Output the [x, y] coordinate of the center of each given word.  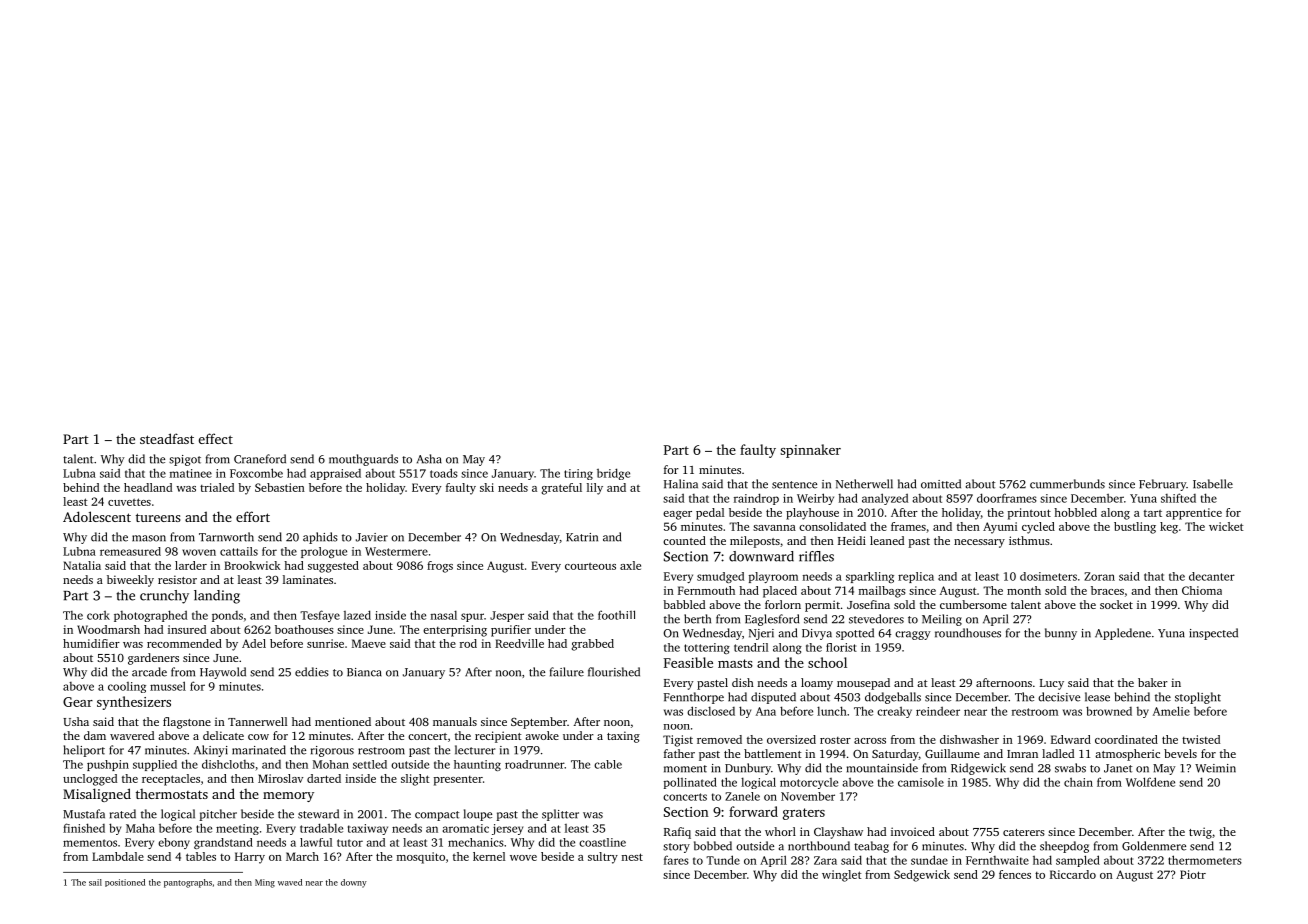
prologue [324, 552]
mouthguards [363, 460]
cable [608, 764]
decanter [1212, 576]
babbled [684, 604]
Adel [254, 643]
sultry [603, 858]
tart [1153, 513]
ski [487, 487]
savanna [774, 528]
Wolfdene [1150, 782]
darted [324, 778]
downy [354, 883]
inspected [1213, 634]
